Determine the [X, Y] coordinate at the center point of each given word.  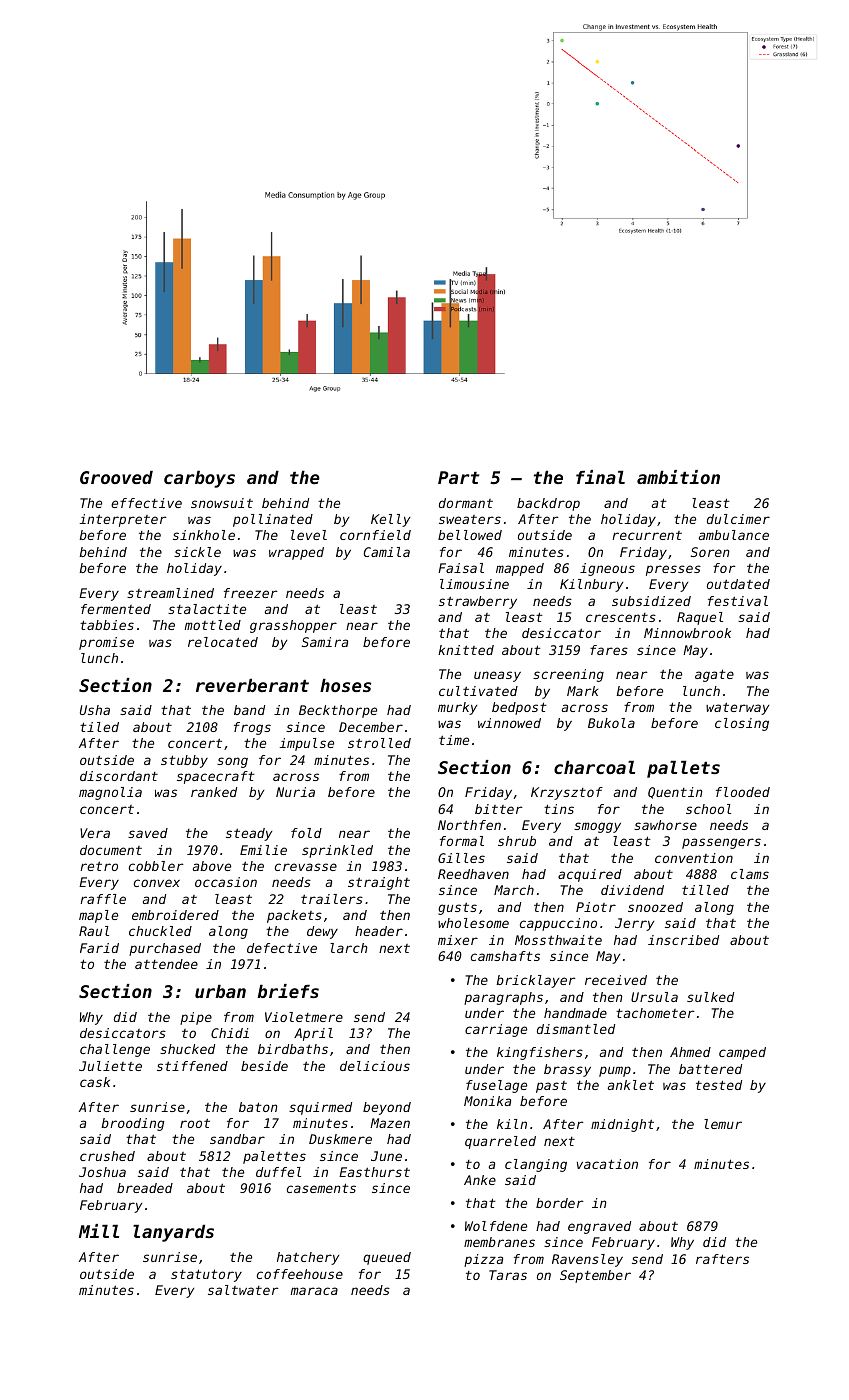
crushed [107, 1156]
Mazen [390, 1123]
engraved [599, 1227]
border [560, 1203]
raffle [103, 899]
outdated [738, 584]
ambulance [734, 535]
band [249, 710]
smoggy [597, 827]
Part [458, 477]
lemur [723, 1124]
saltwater [243, 1290]
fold [306, 833]
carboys [199, 479]
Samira [325, 642]
